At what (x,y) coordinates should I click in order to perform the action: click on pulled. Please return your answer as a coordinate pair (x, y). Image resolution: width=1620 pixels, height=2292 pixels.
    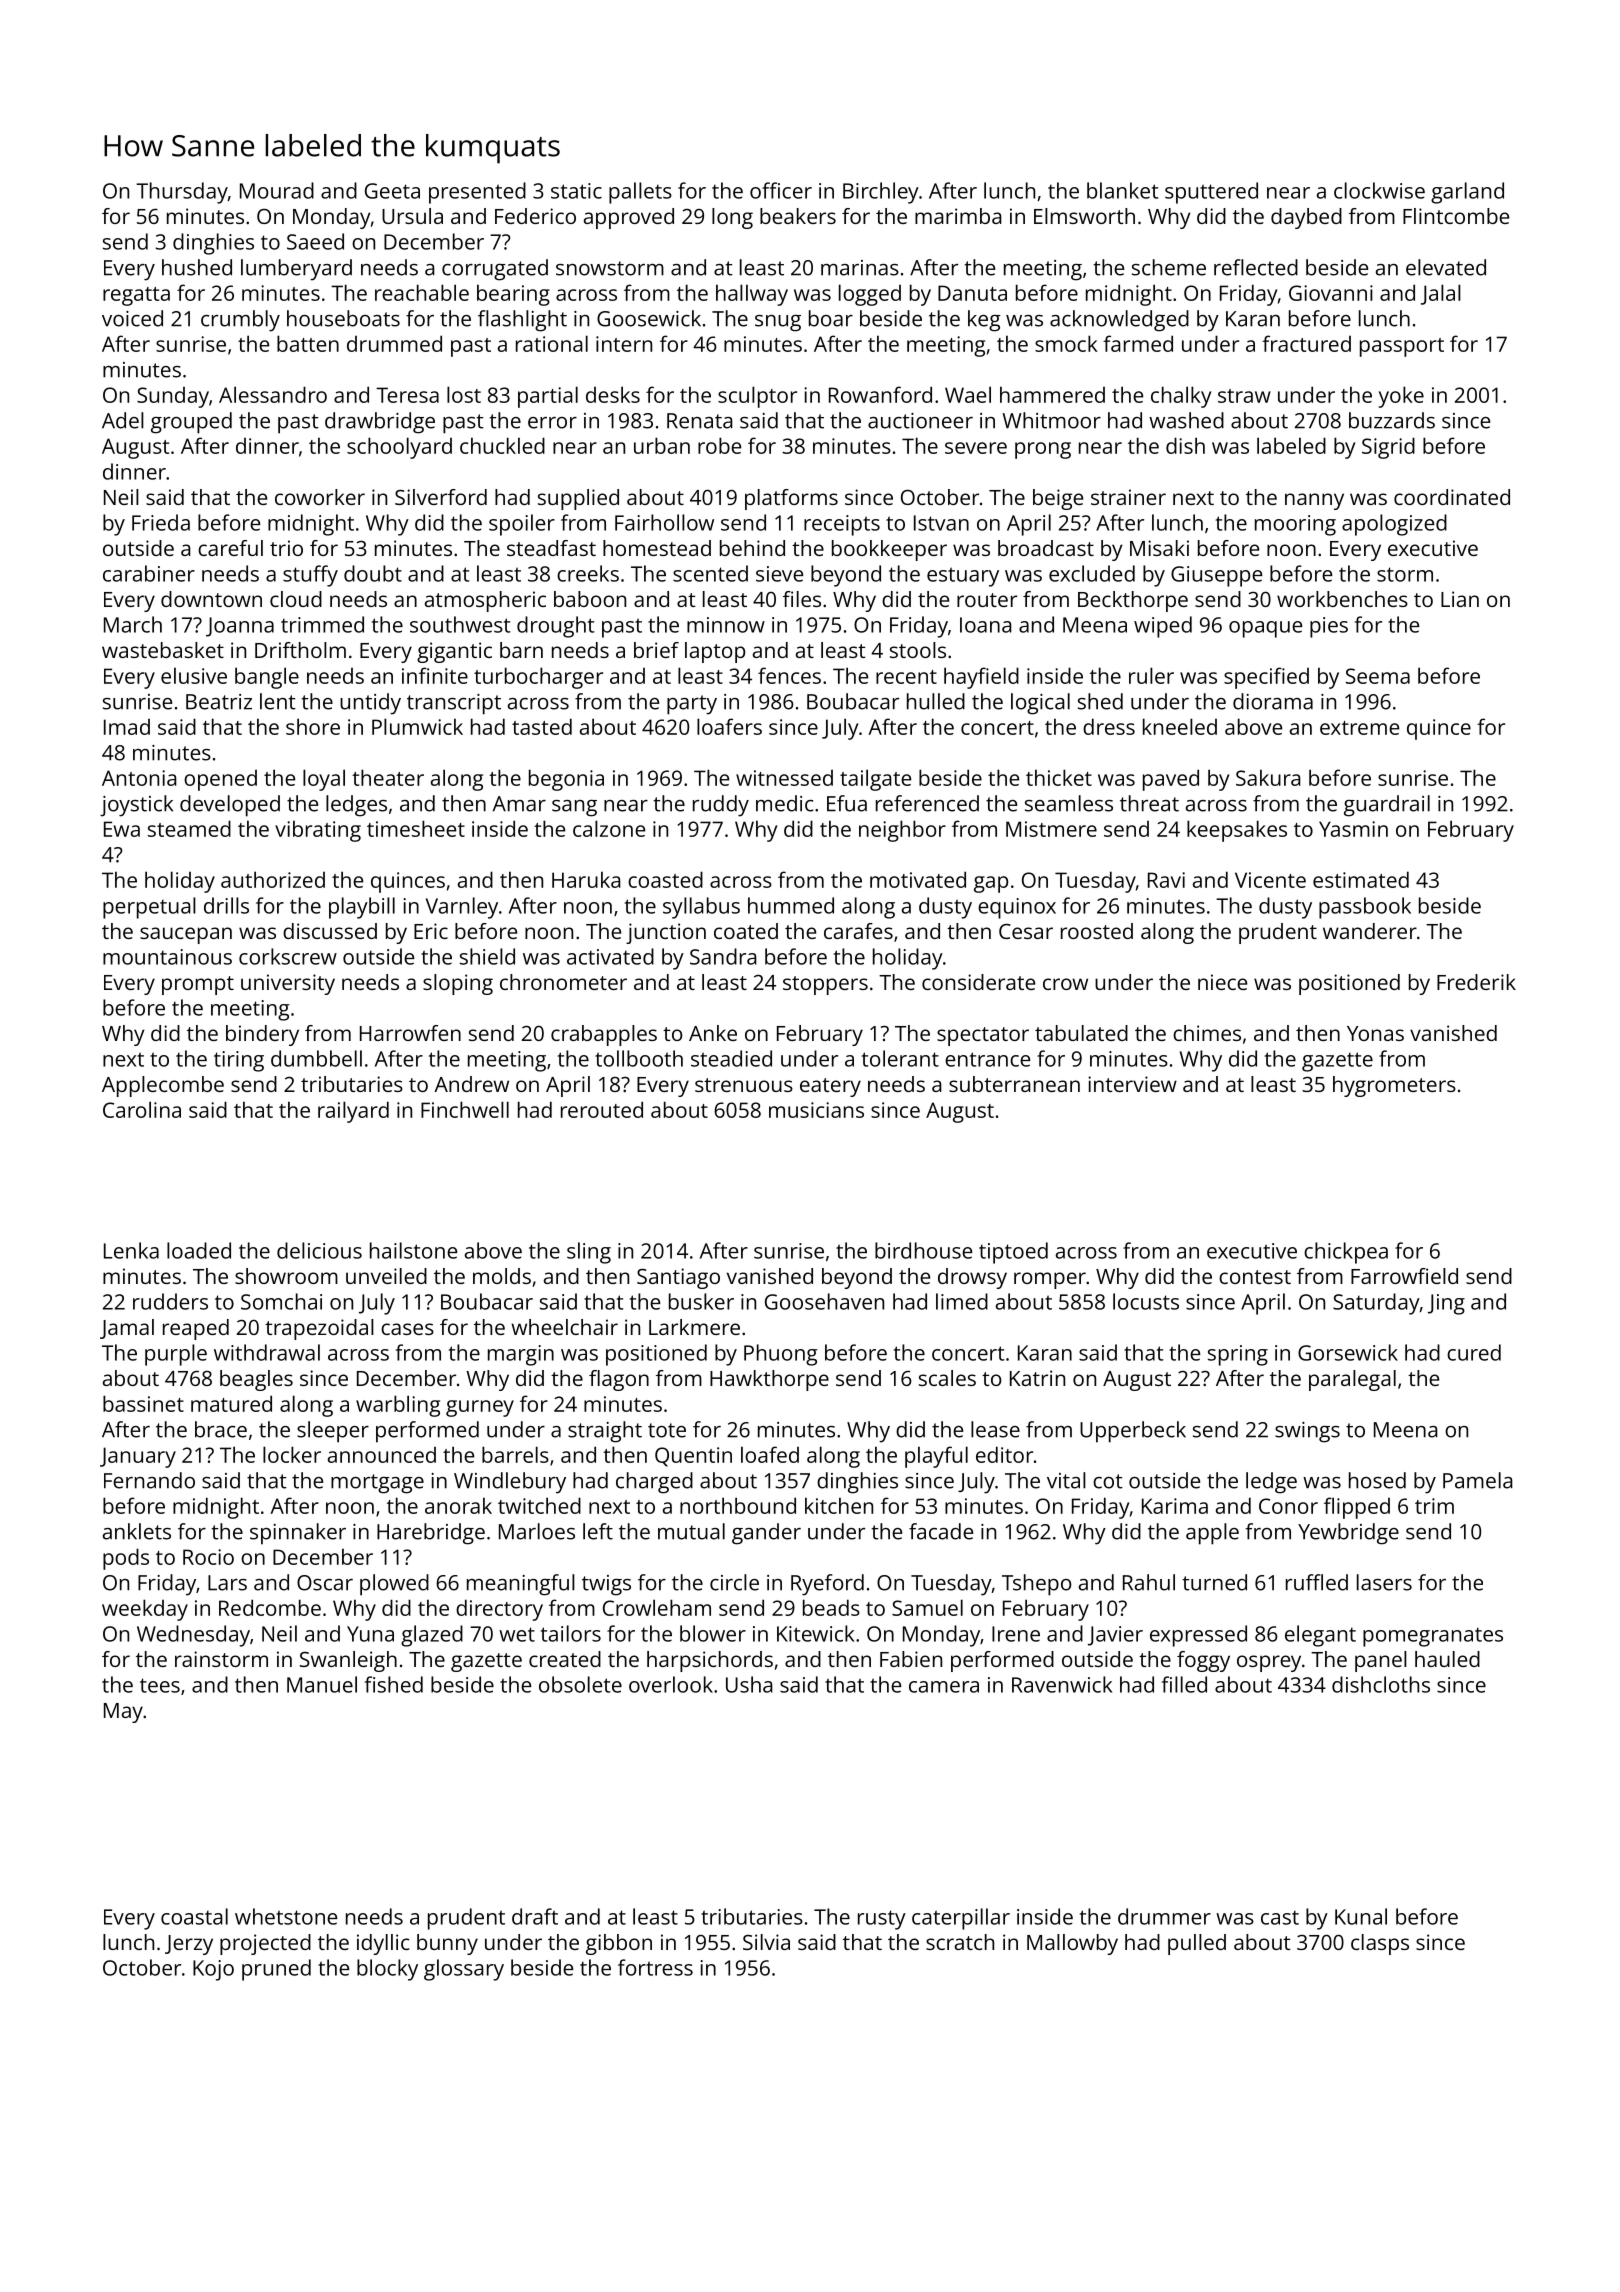
    Looking at the image, I should click on (1197, 1944).
